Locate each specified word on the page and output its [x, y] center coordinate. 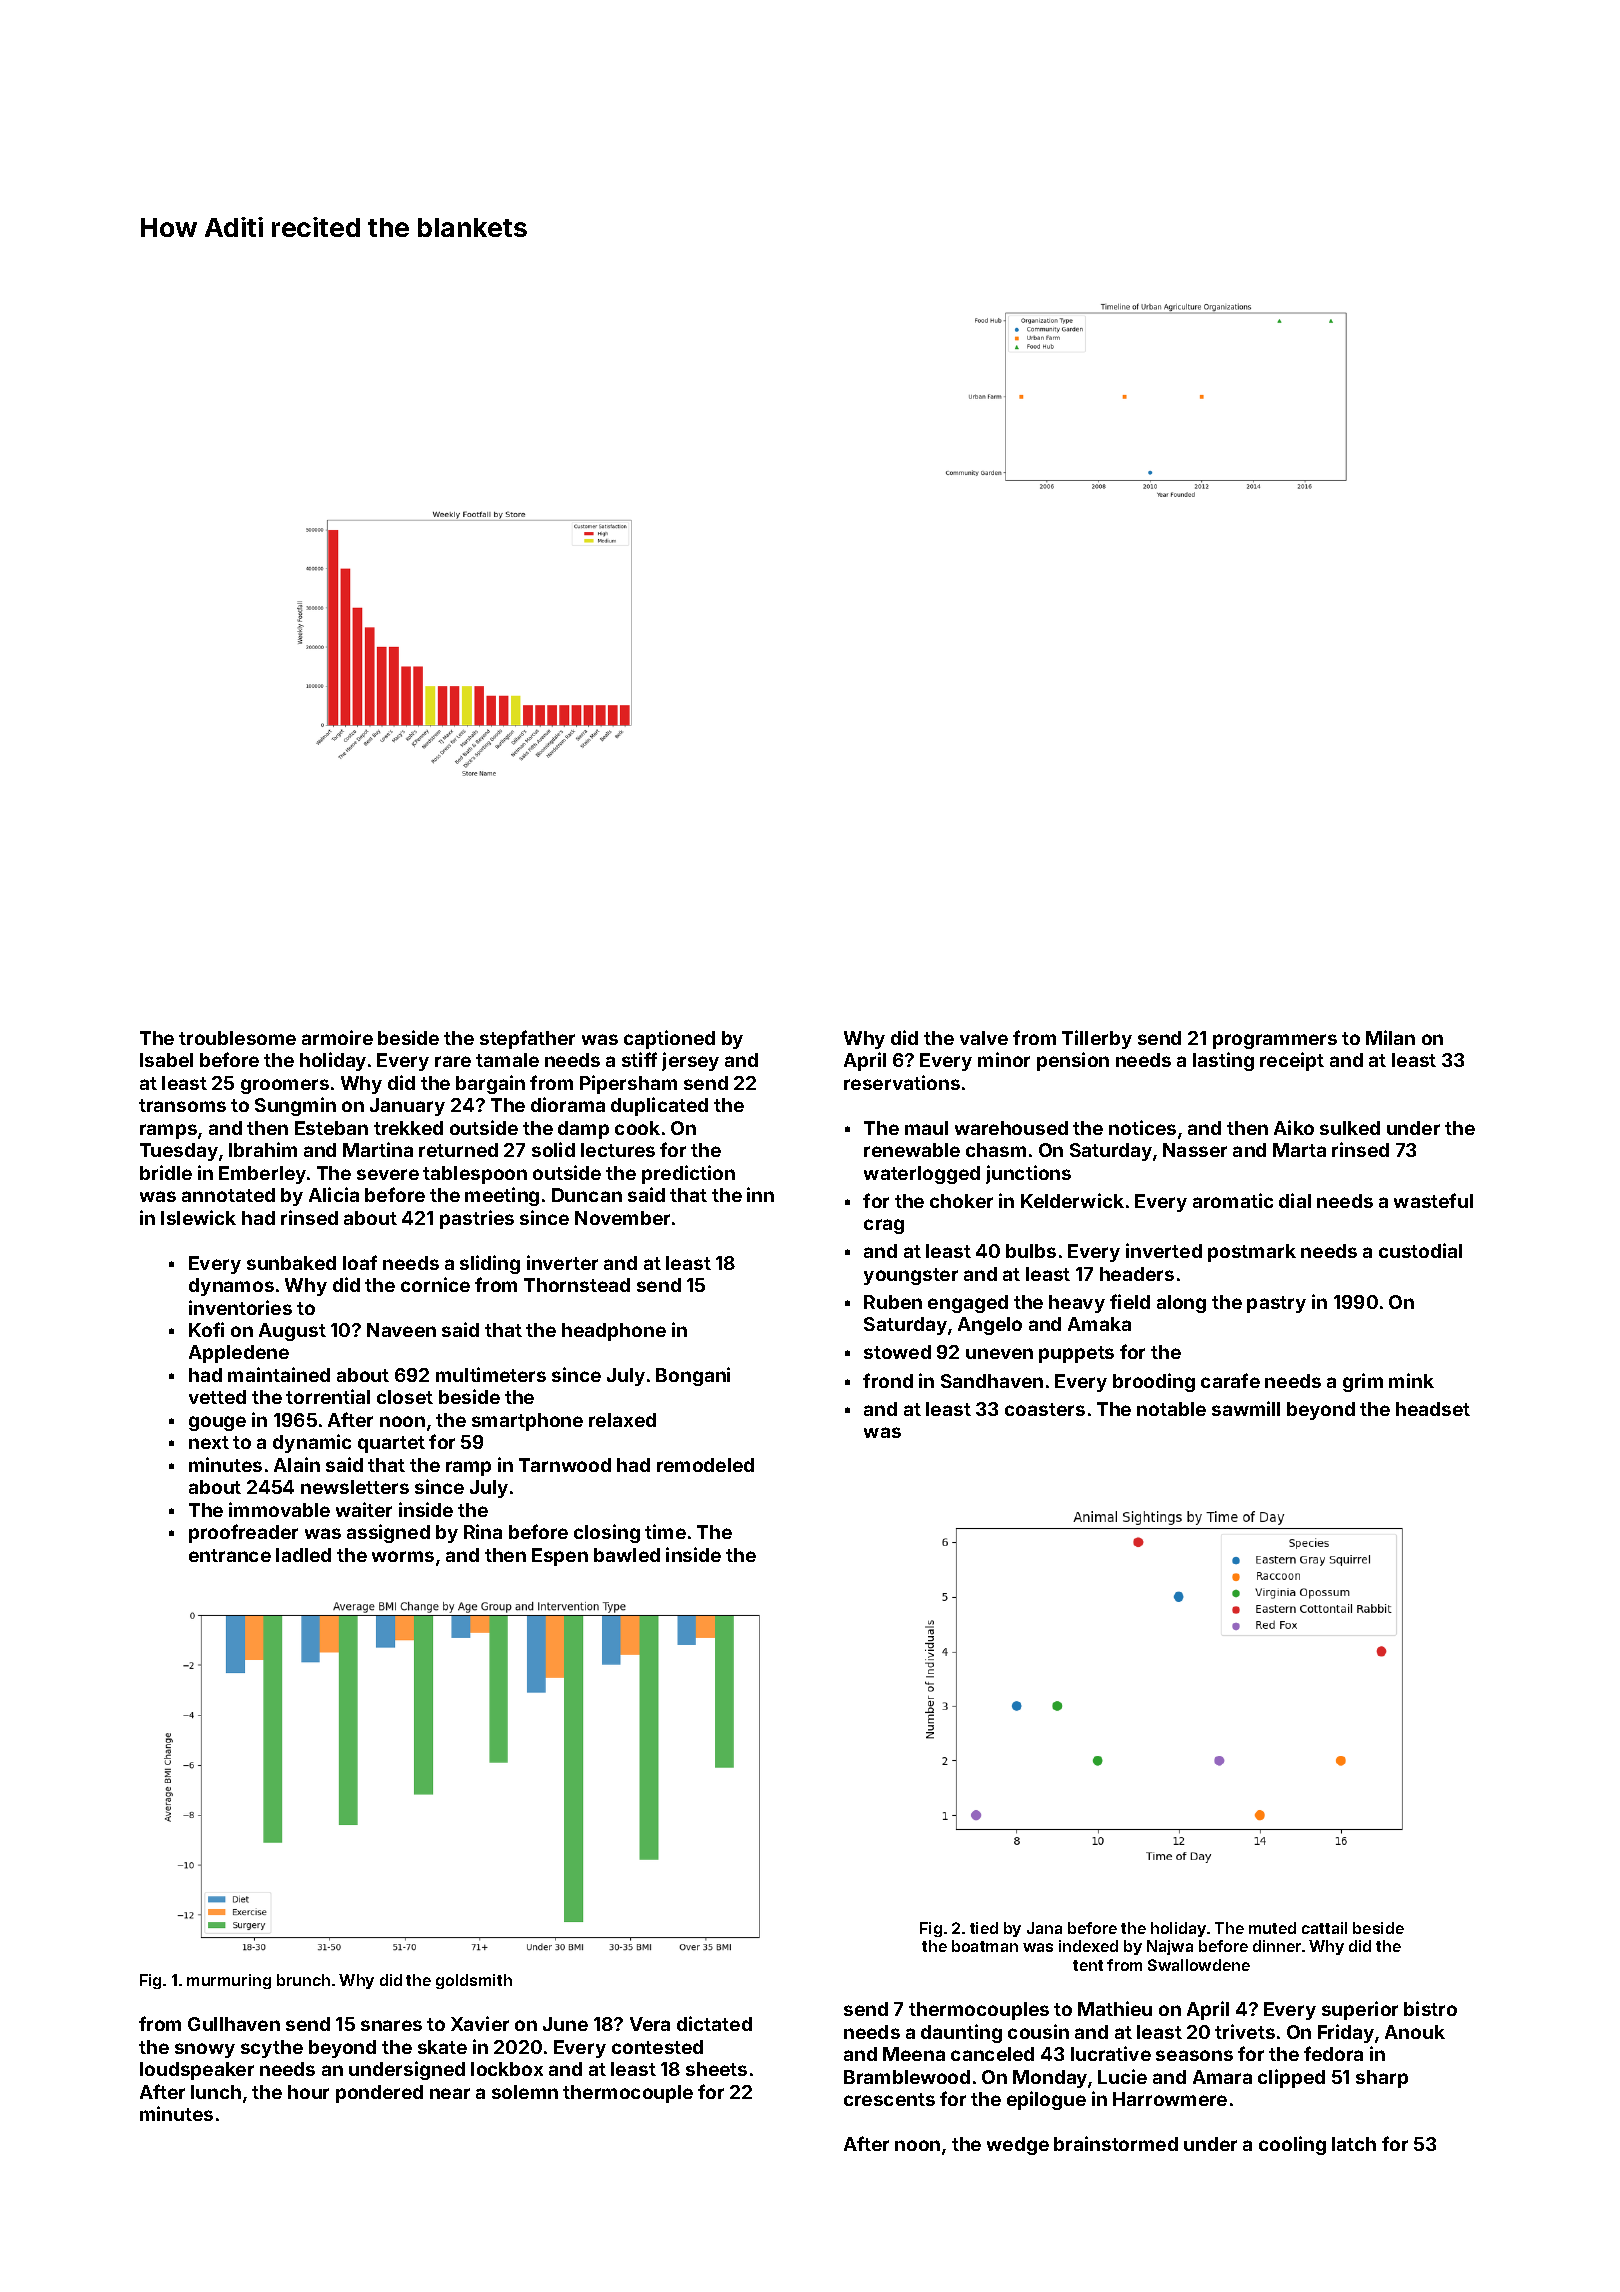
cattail [1324, 1928]
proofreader [243, 1533]
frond [888, 1380]
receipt [1292, 1061]
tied [984, 1928]
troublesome [237, 1038]
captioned [669, 1039]
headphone [614, 1332]
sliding [490, 1264]
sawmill [1246, 1408]
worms [403, 1556]
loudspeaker [197, 2071]
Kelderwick [1072, 1200]
